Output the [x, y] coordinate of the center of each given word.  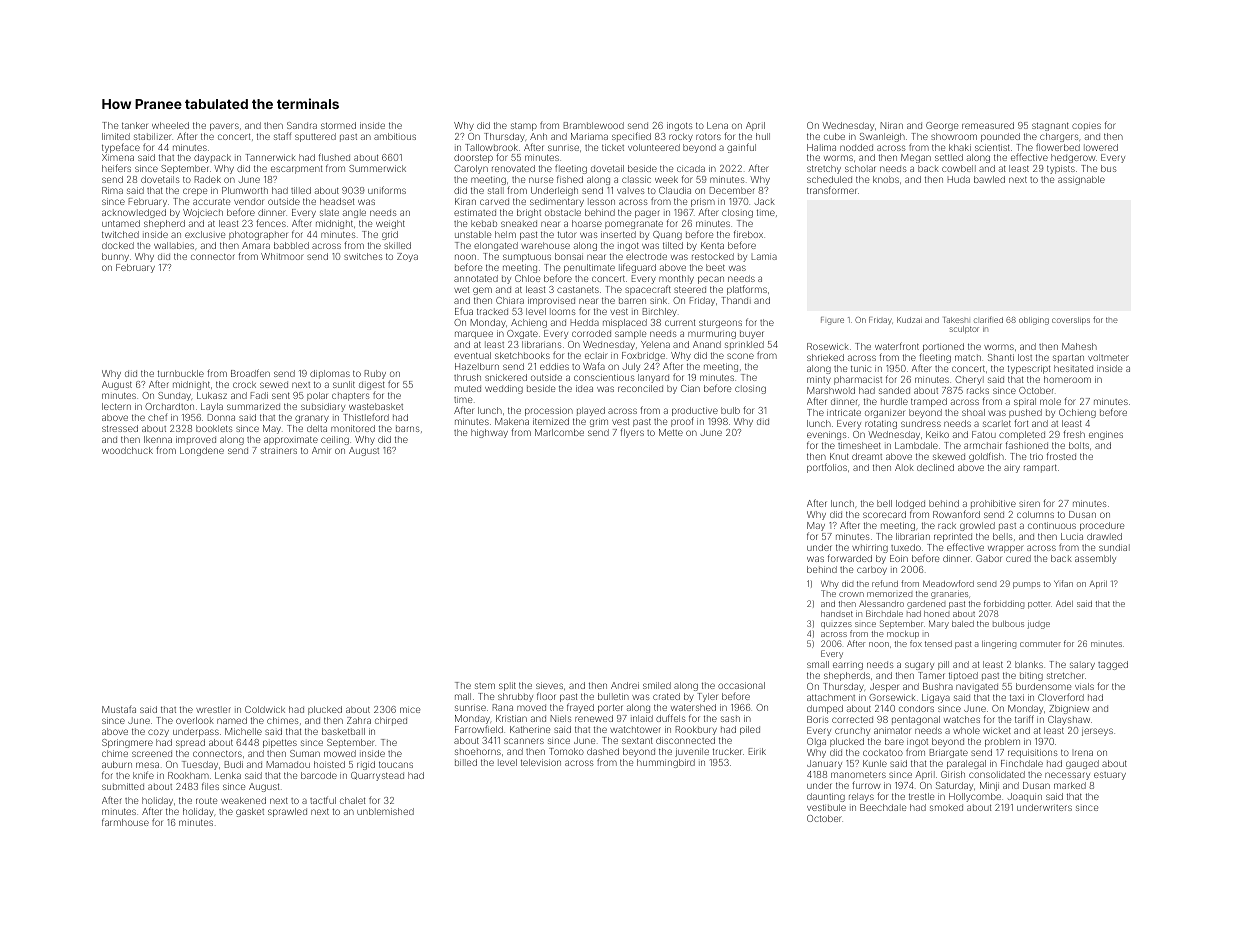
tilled [301, 190]
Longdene [202, 451]
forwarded [850, 558]
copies [1086, 126]
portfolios [827, 468]
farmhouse [125, 822]
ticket [613, 147]
